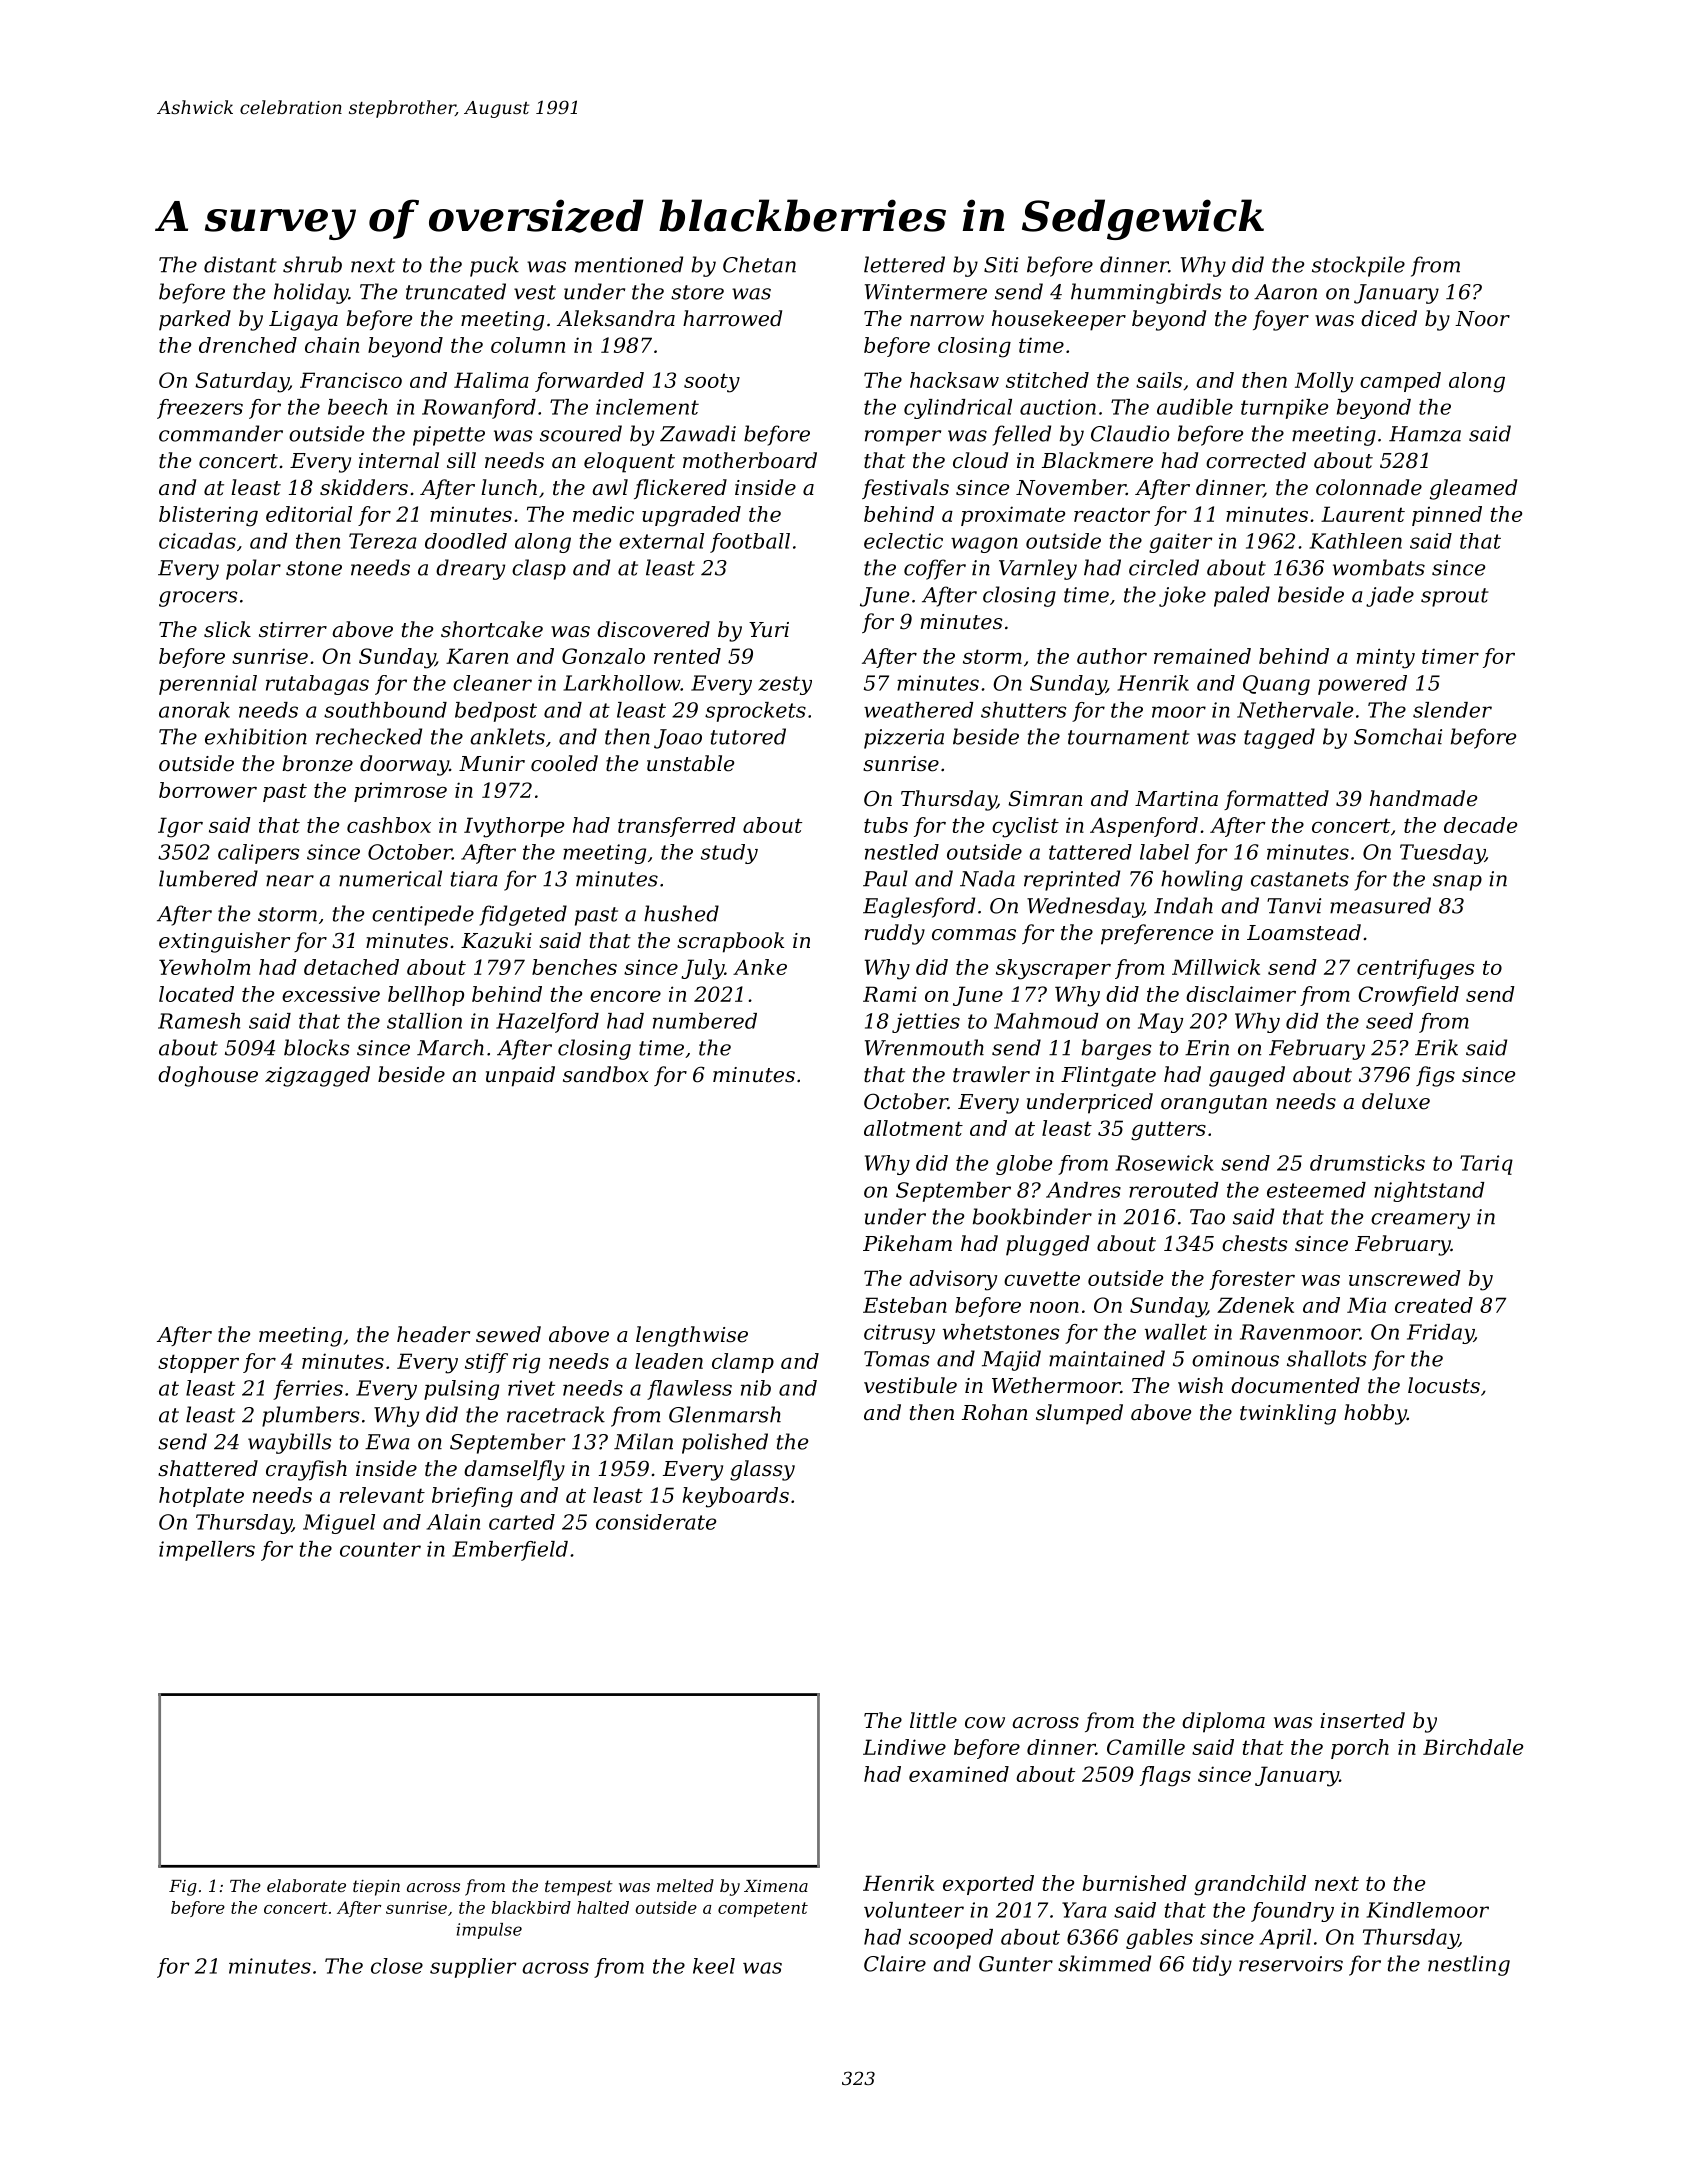 The image size is (1683, 2178). What do you see at coordinates (895, 1963) in the page?
I see `Claire` at bounding box center [895, 1963].
